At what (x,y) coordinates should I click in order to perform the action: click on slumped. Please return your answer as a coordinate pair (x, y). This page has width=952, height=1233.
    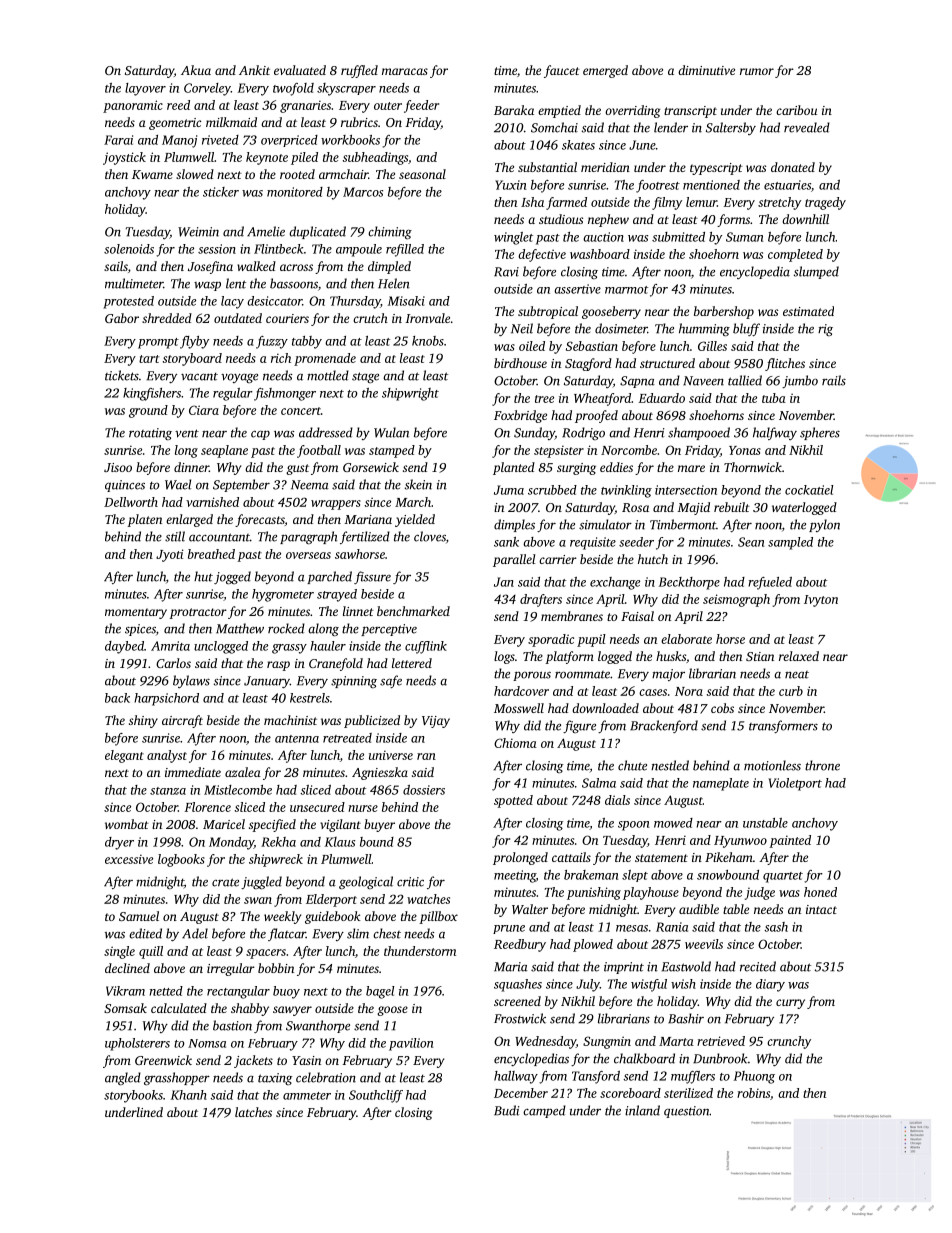
    Looking at the image, I should click on (816, 272).
